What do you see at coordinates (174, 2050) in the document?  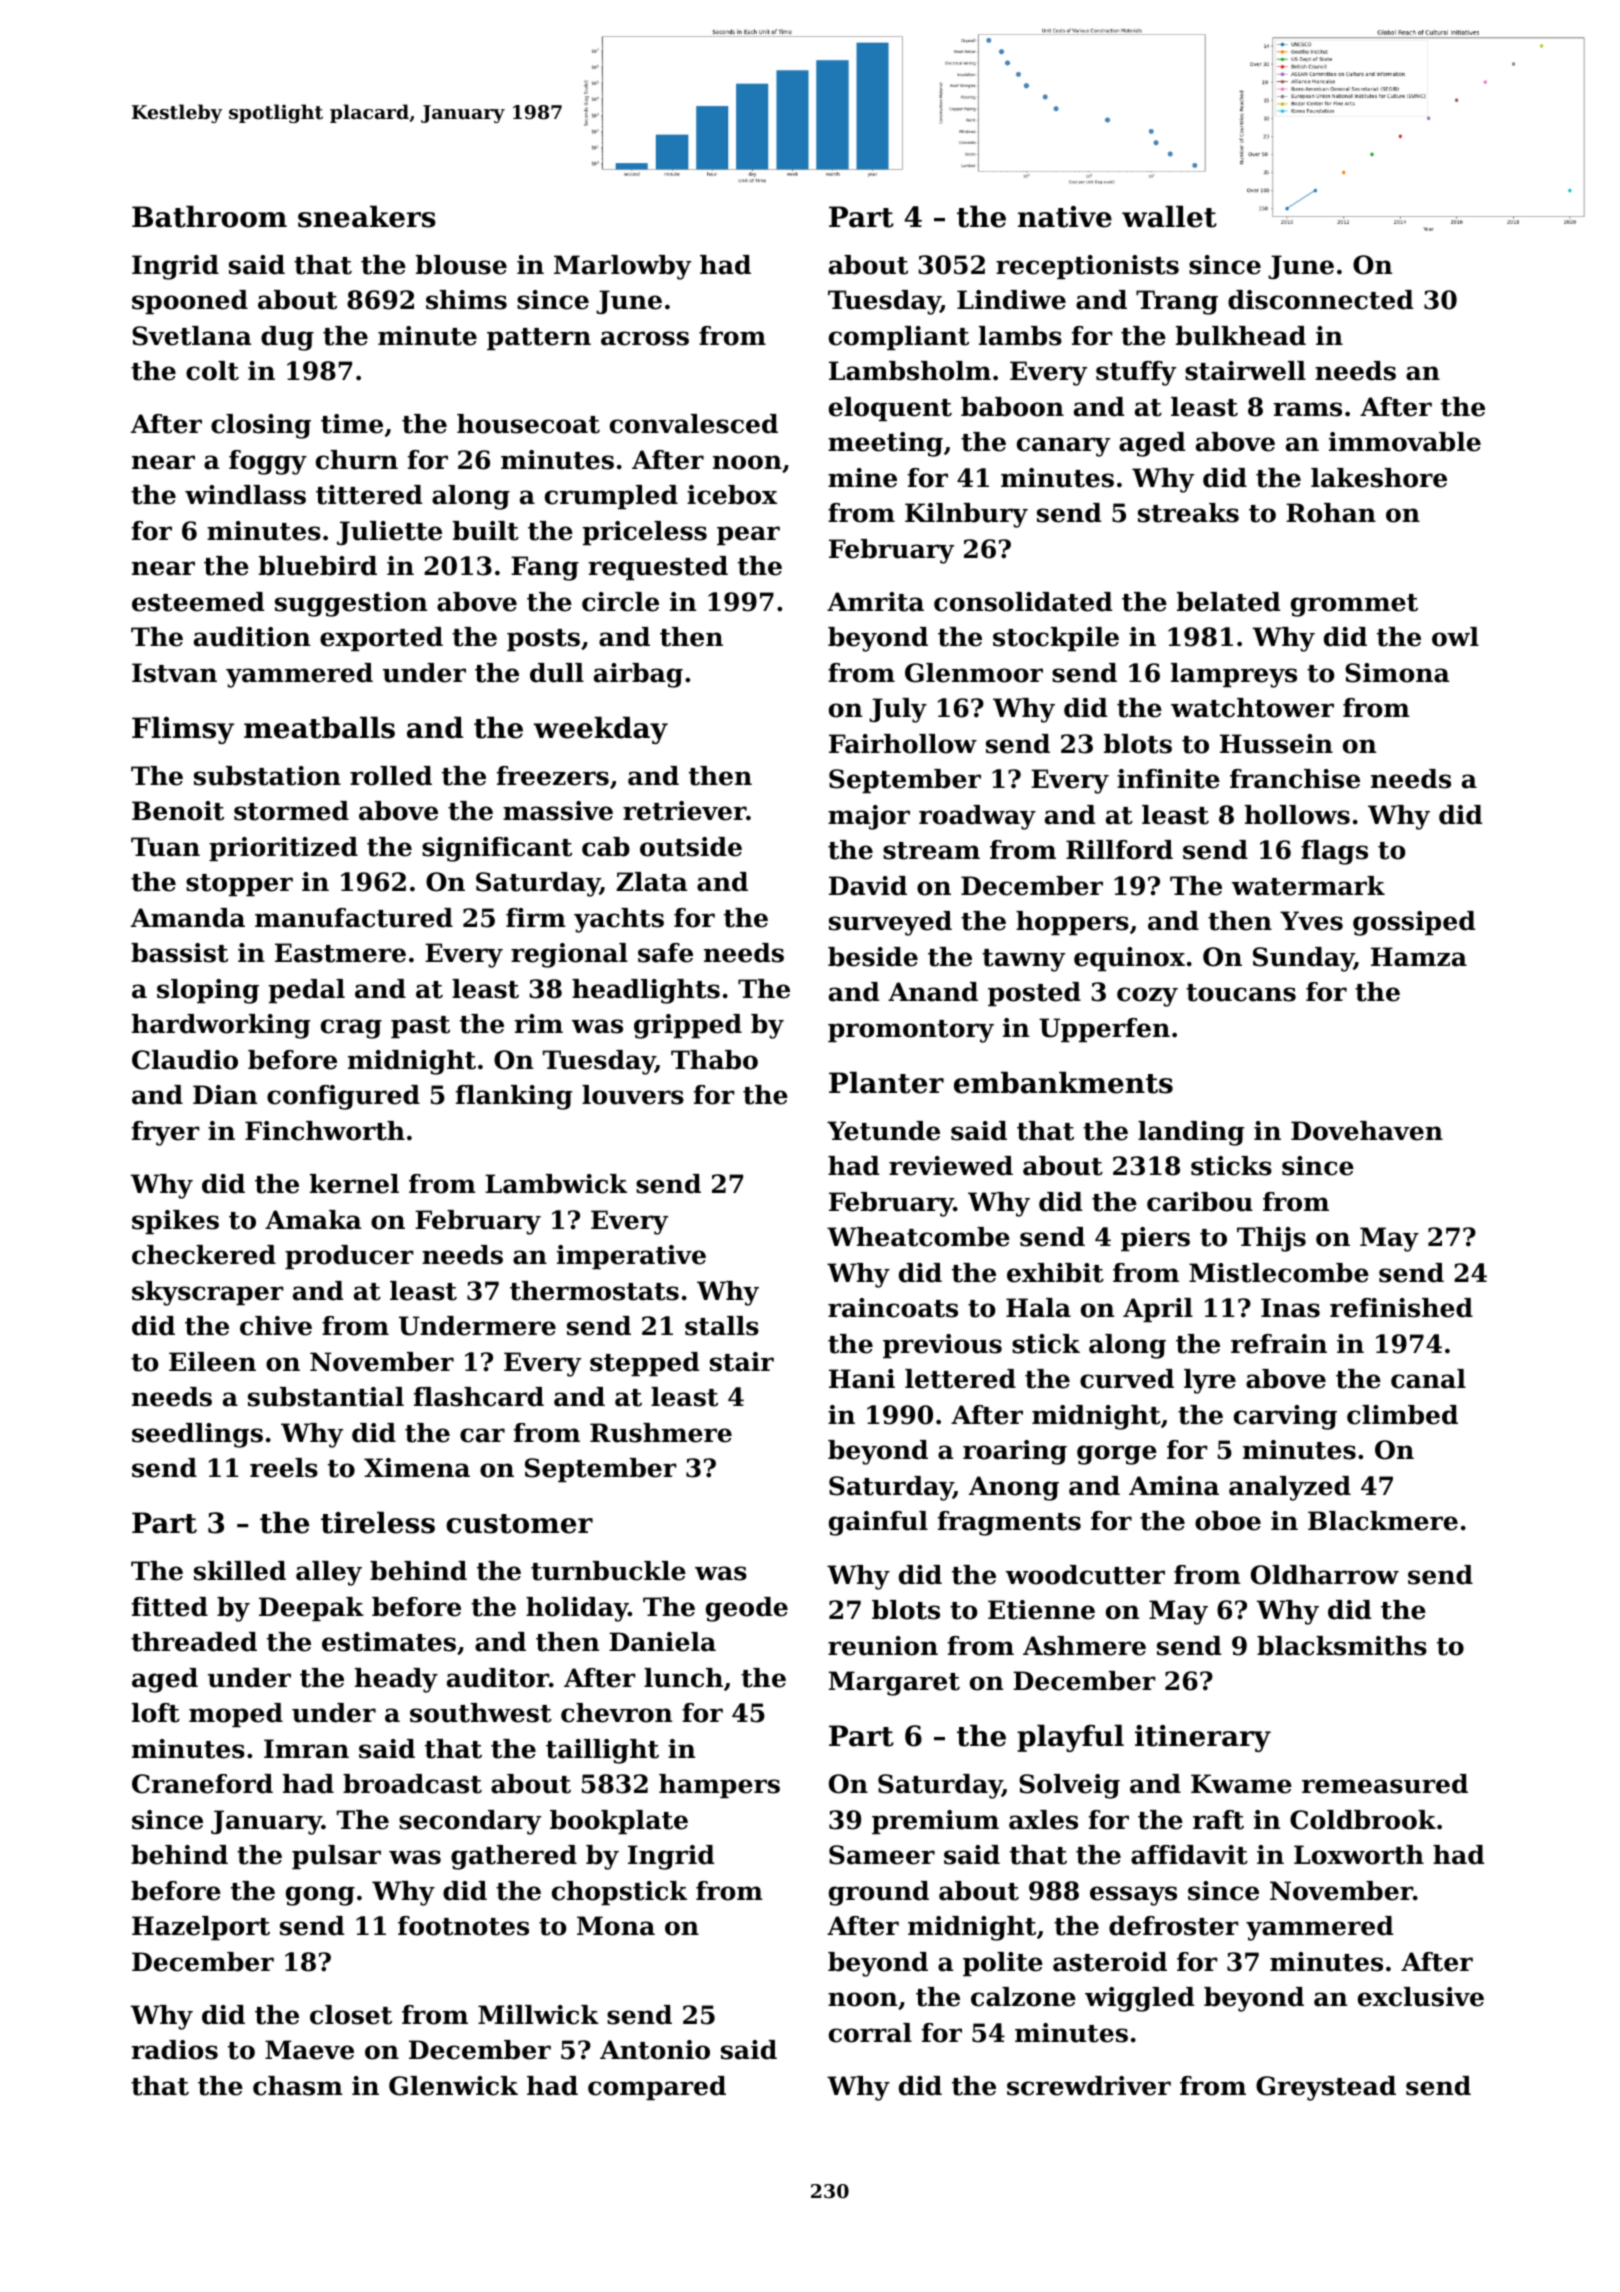 I see `radios` at bounding box center [174, 2050].
